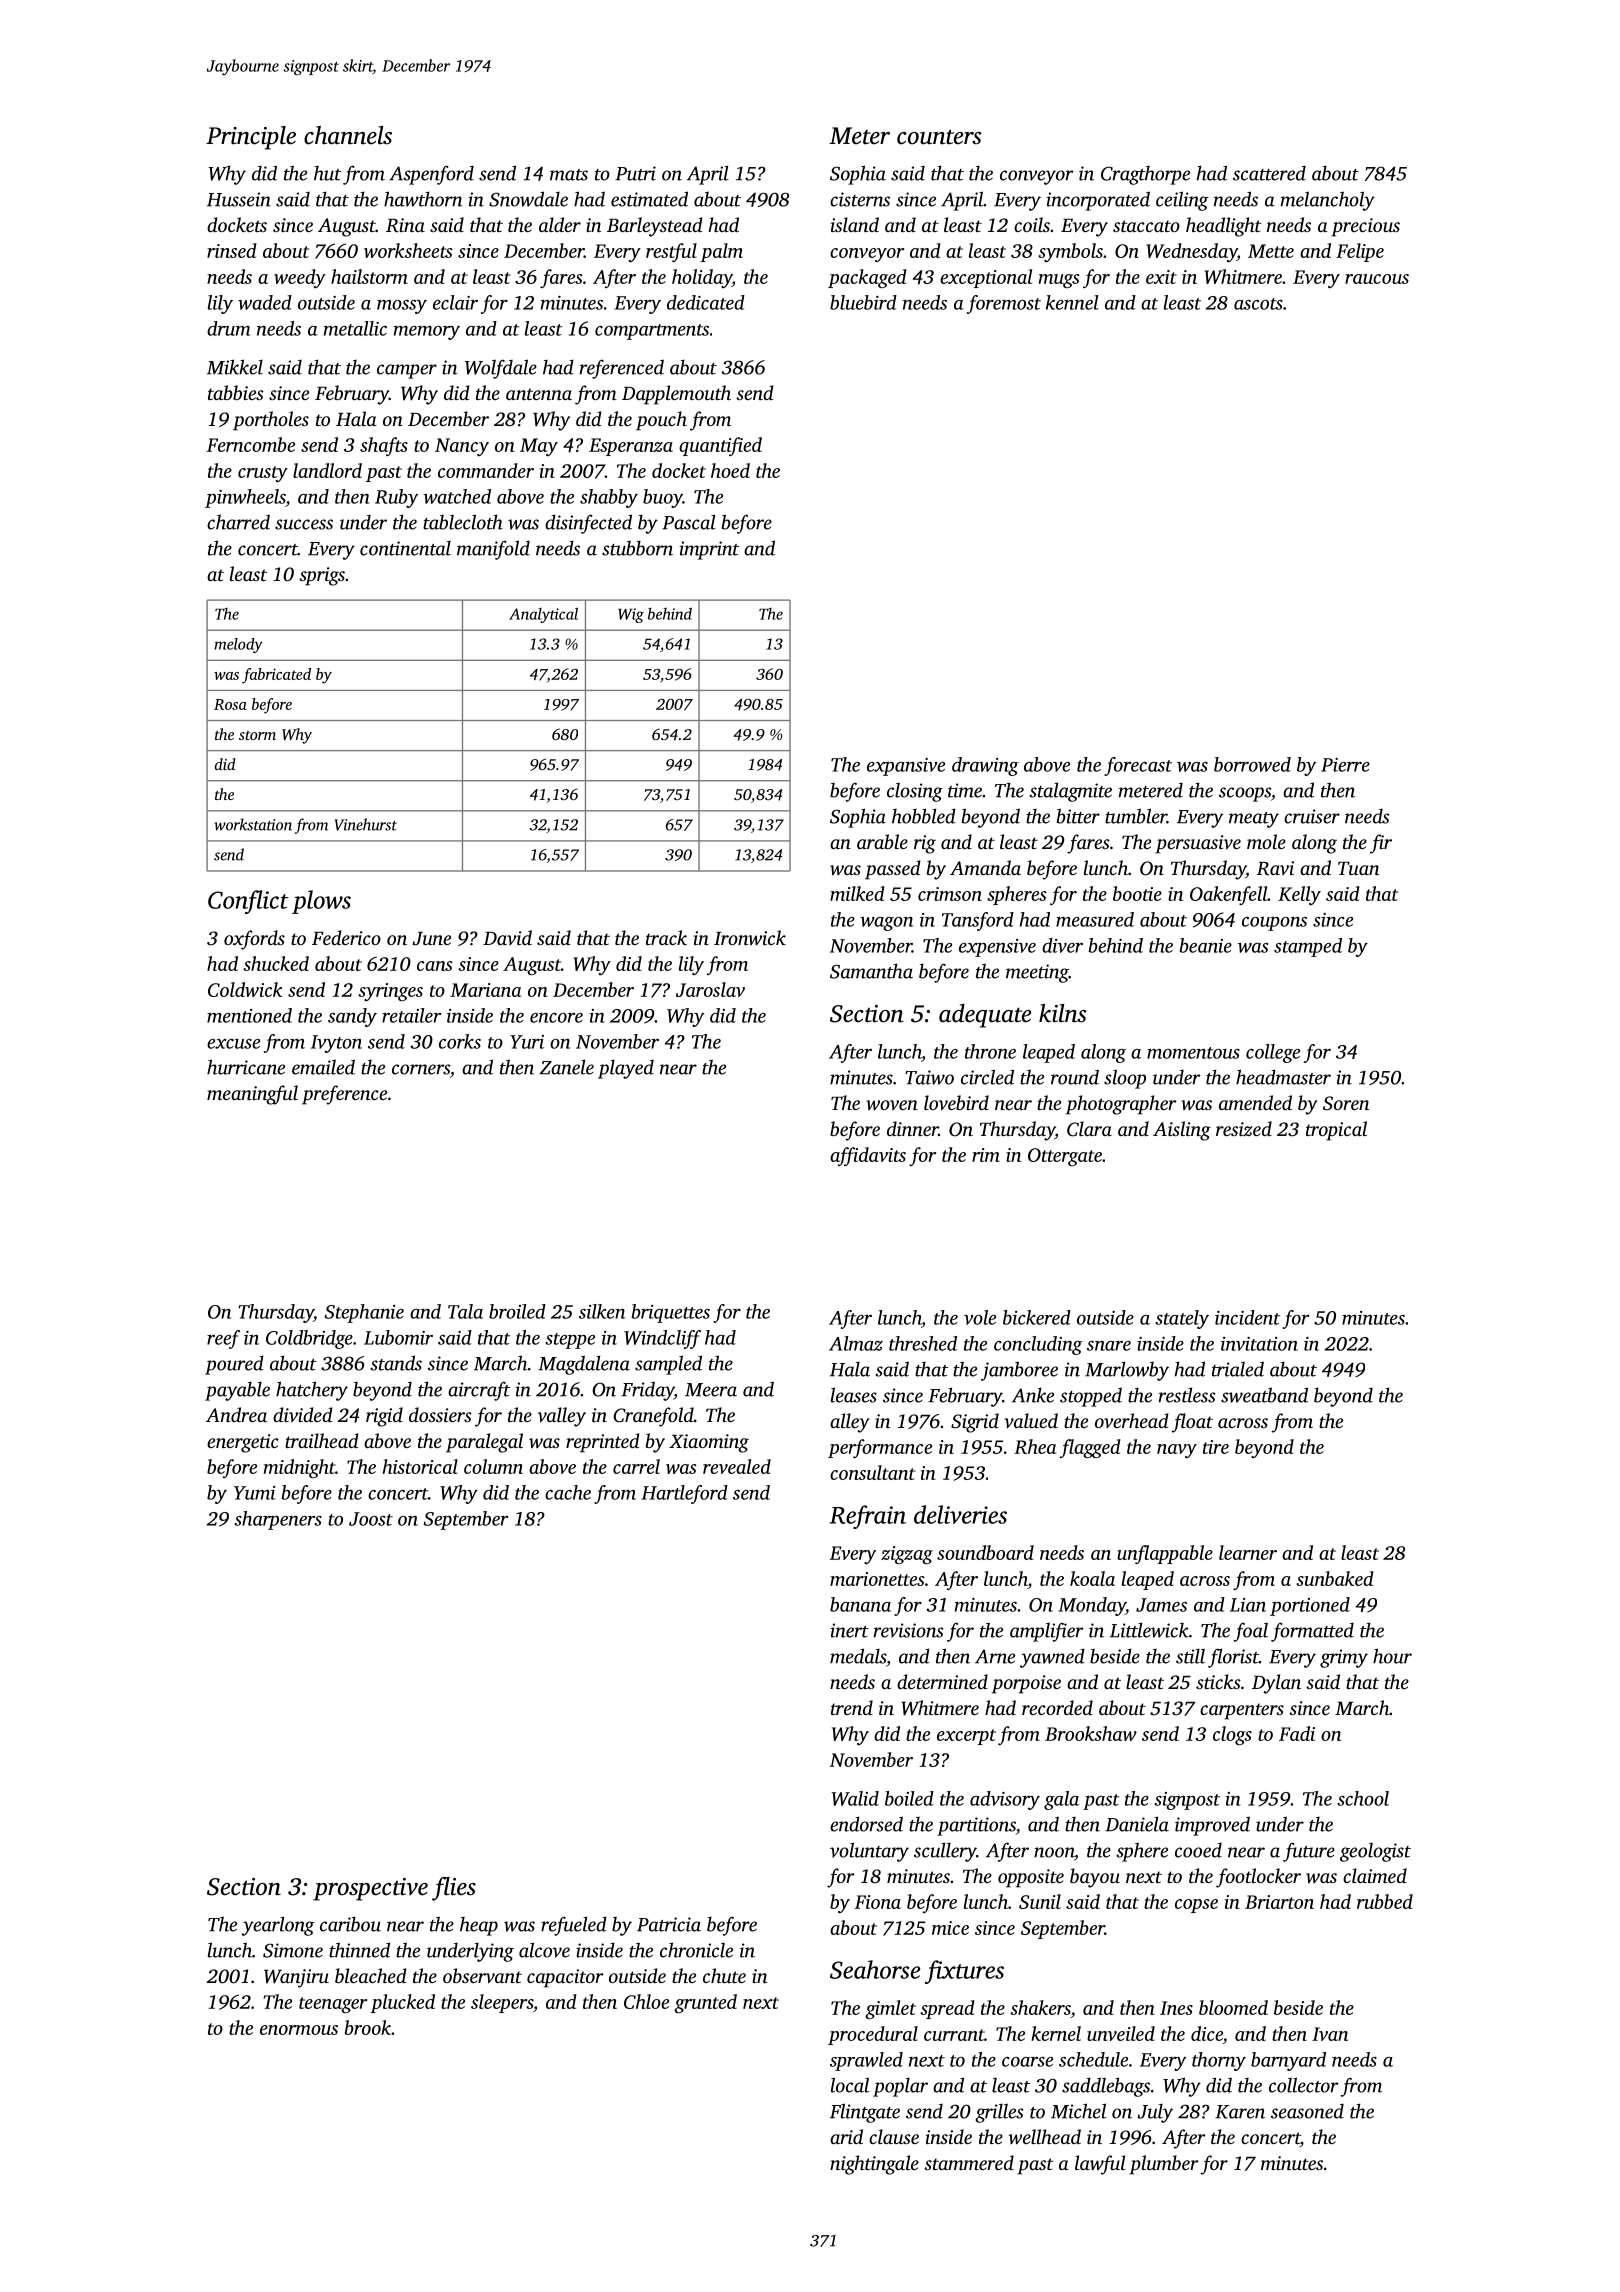 The height and width of the screenshot is (2292, 1620). What do you see at coordinates (251, 138) in the screenshot?
I see `Principle` at bounding box center [251, 138].
